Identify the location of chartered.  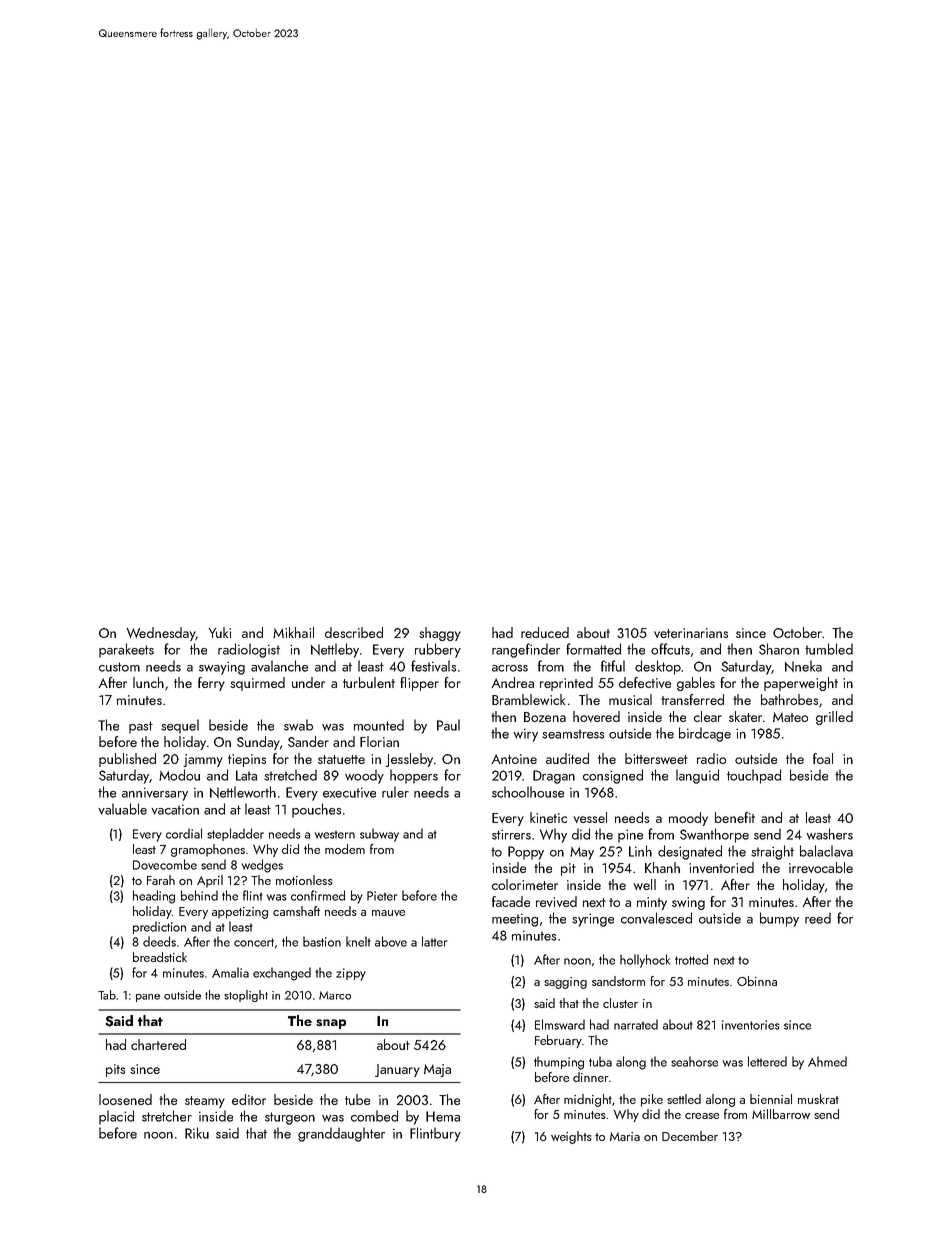
(158, 1044).
